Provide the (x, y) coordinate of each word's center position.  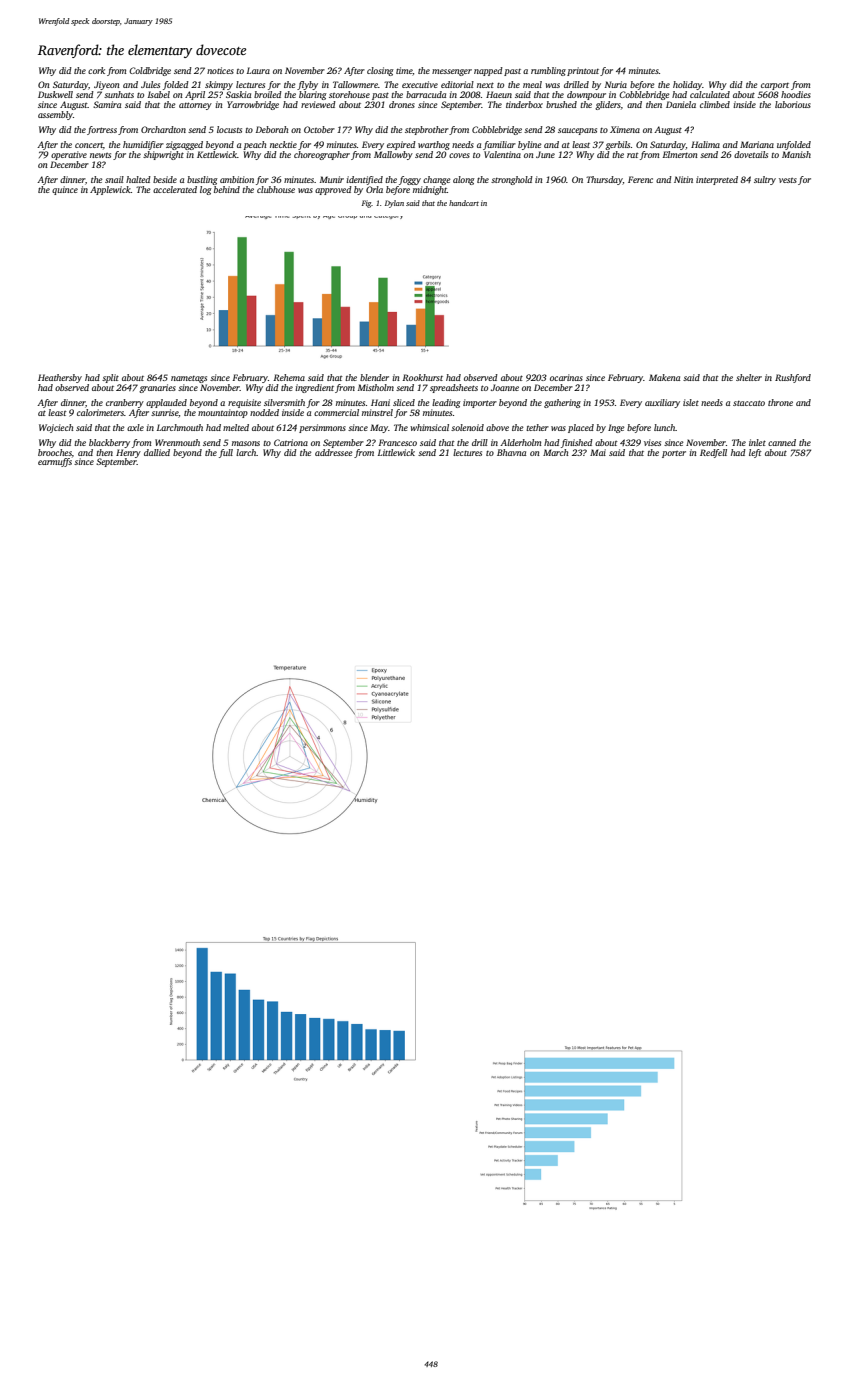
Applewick (110, 190)
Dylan (394, 204)
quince (65, 190)
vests (788, 180)
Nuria (616, 84)
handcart (464, 203)
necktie (283, 144)
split (110, 378)
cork (96, 70)
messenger (452, 72)
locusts (229, 129)
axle (135, 427)
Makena (664, 377)
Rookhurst (422, 377)
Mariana (757, 144)
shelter (749, 377)
